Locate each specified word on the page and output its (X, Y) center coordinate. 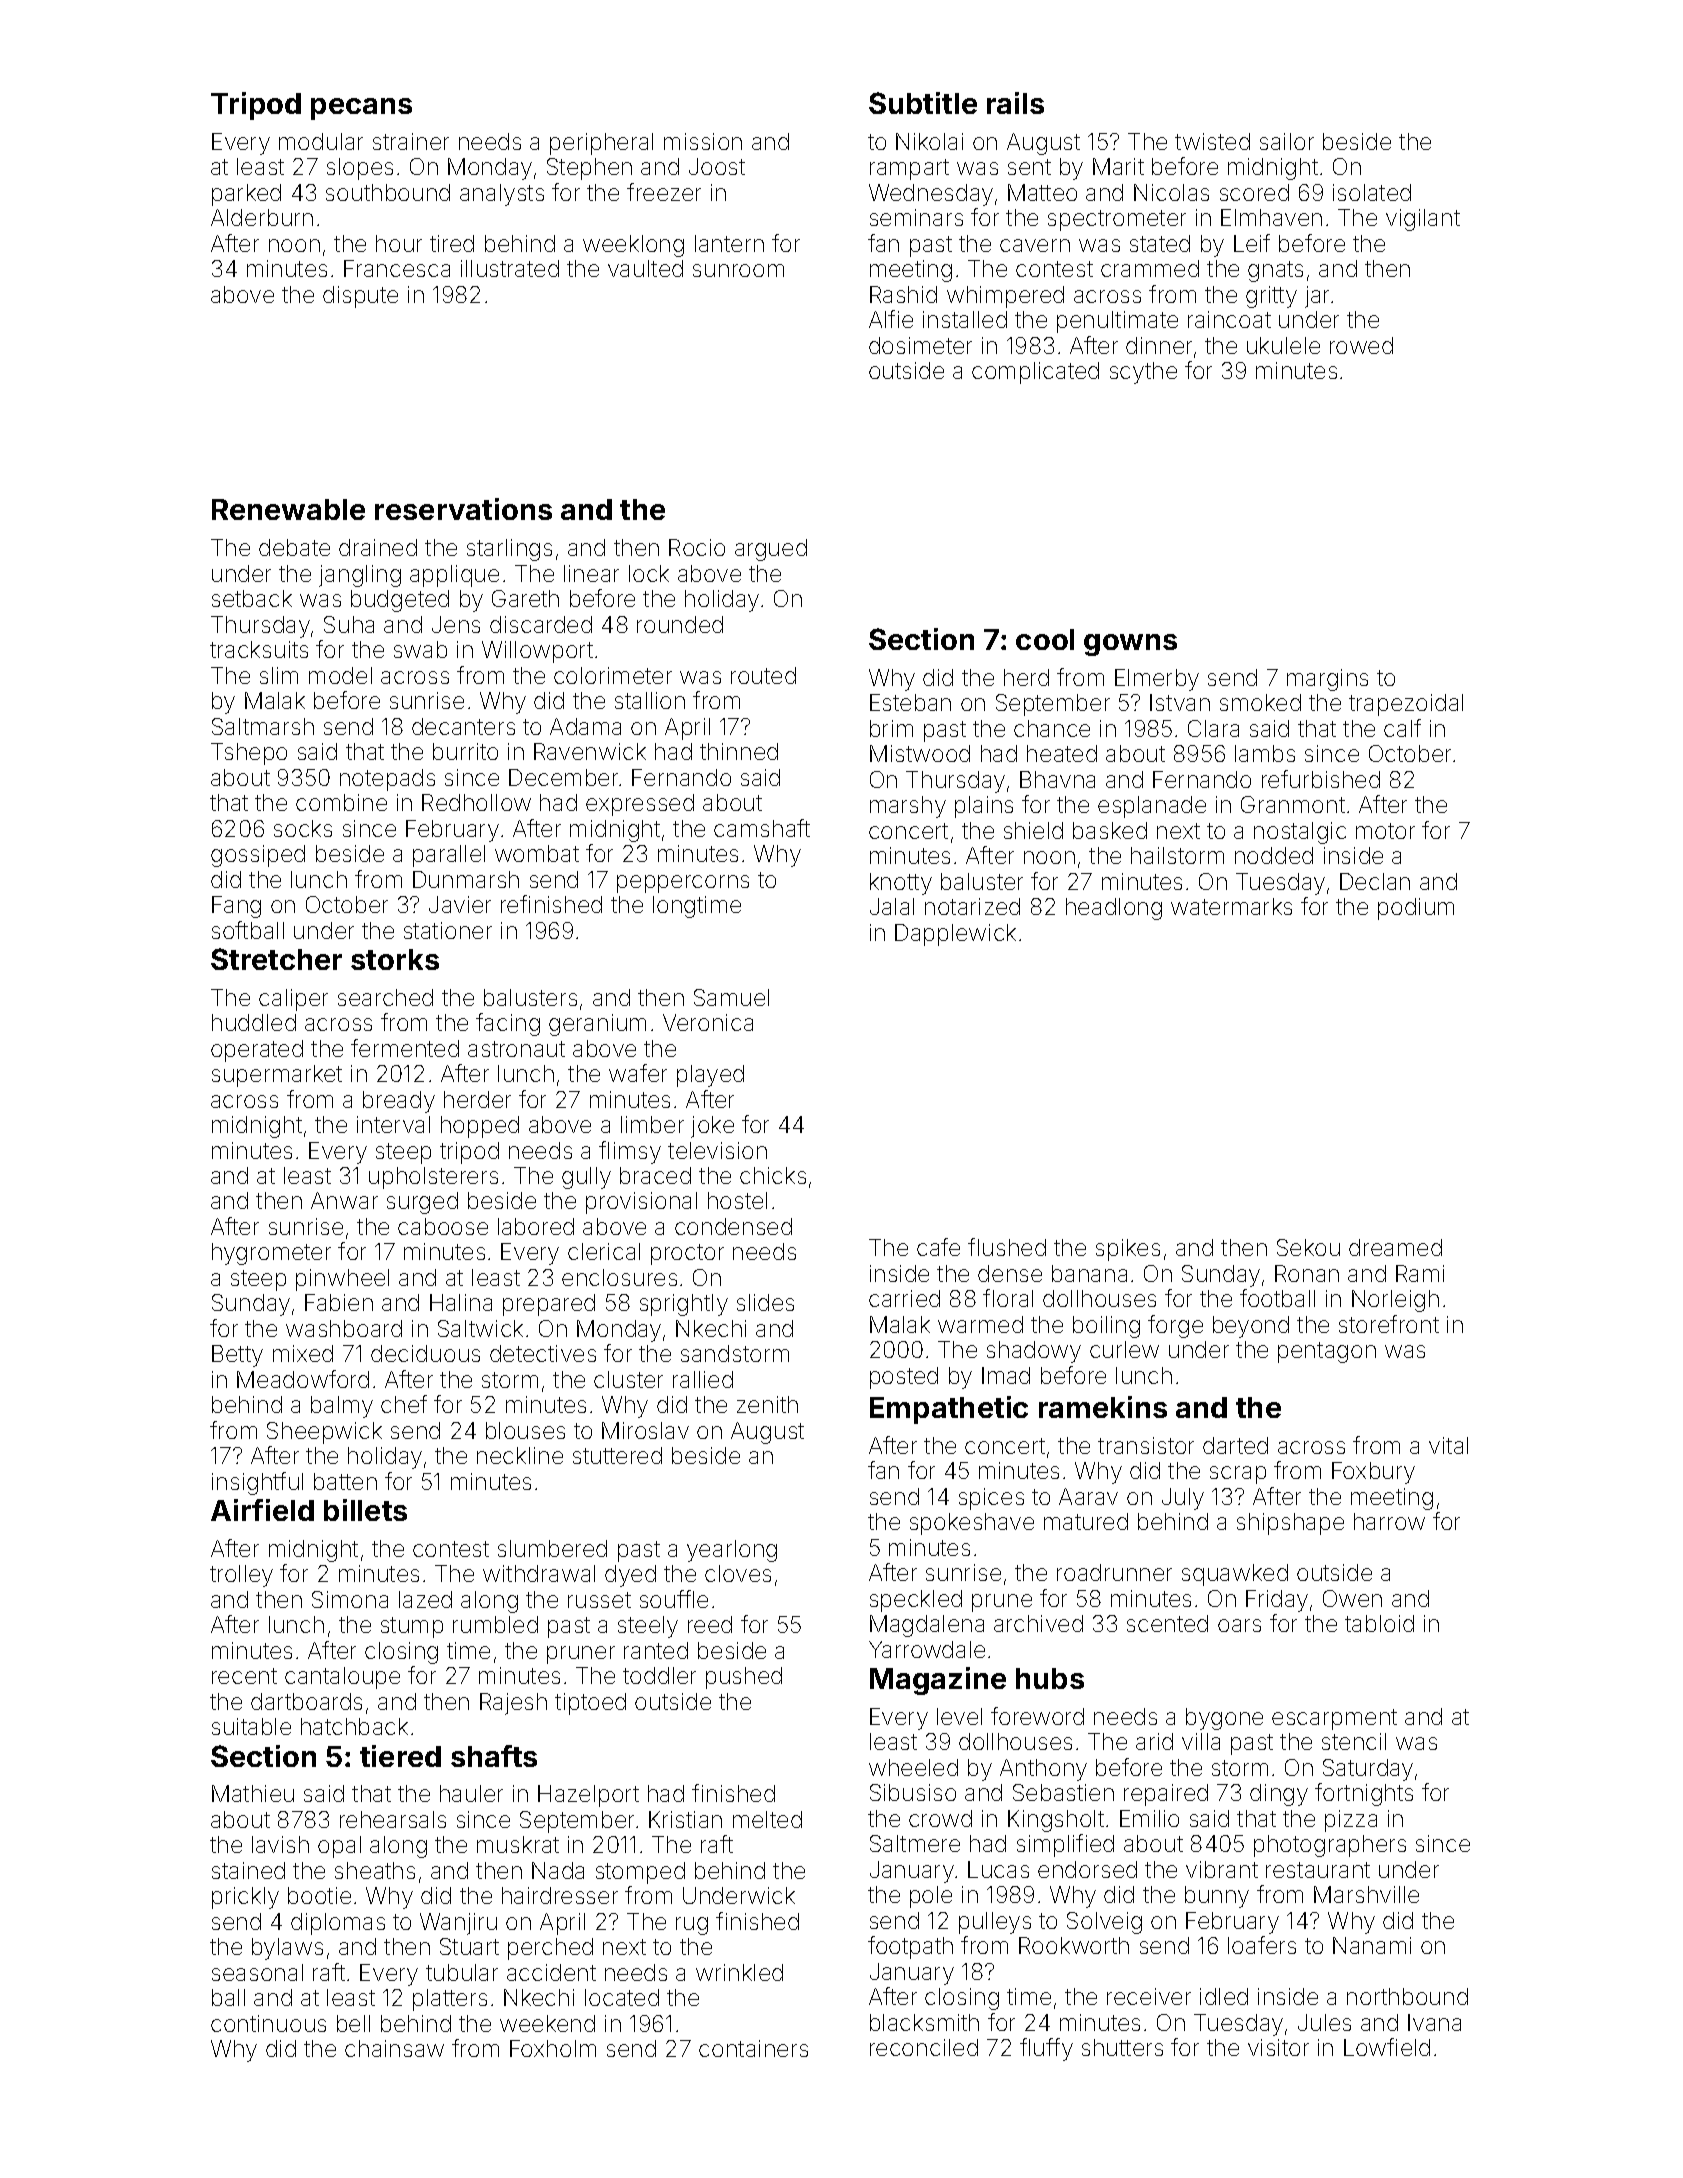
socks (303, 828)
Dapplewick (955, 935)
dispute (360, 297)
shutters (1122, 2047)
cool (1045, 639)
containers (753, 2048)
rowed (1361, 345)
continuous (268, 2023)
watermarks (1231, 906)
